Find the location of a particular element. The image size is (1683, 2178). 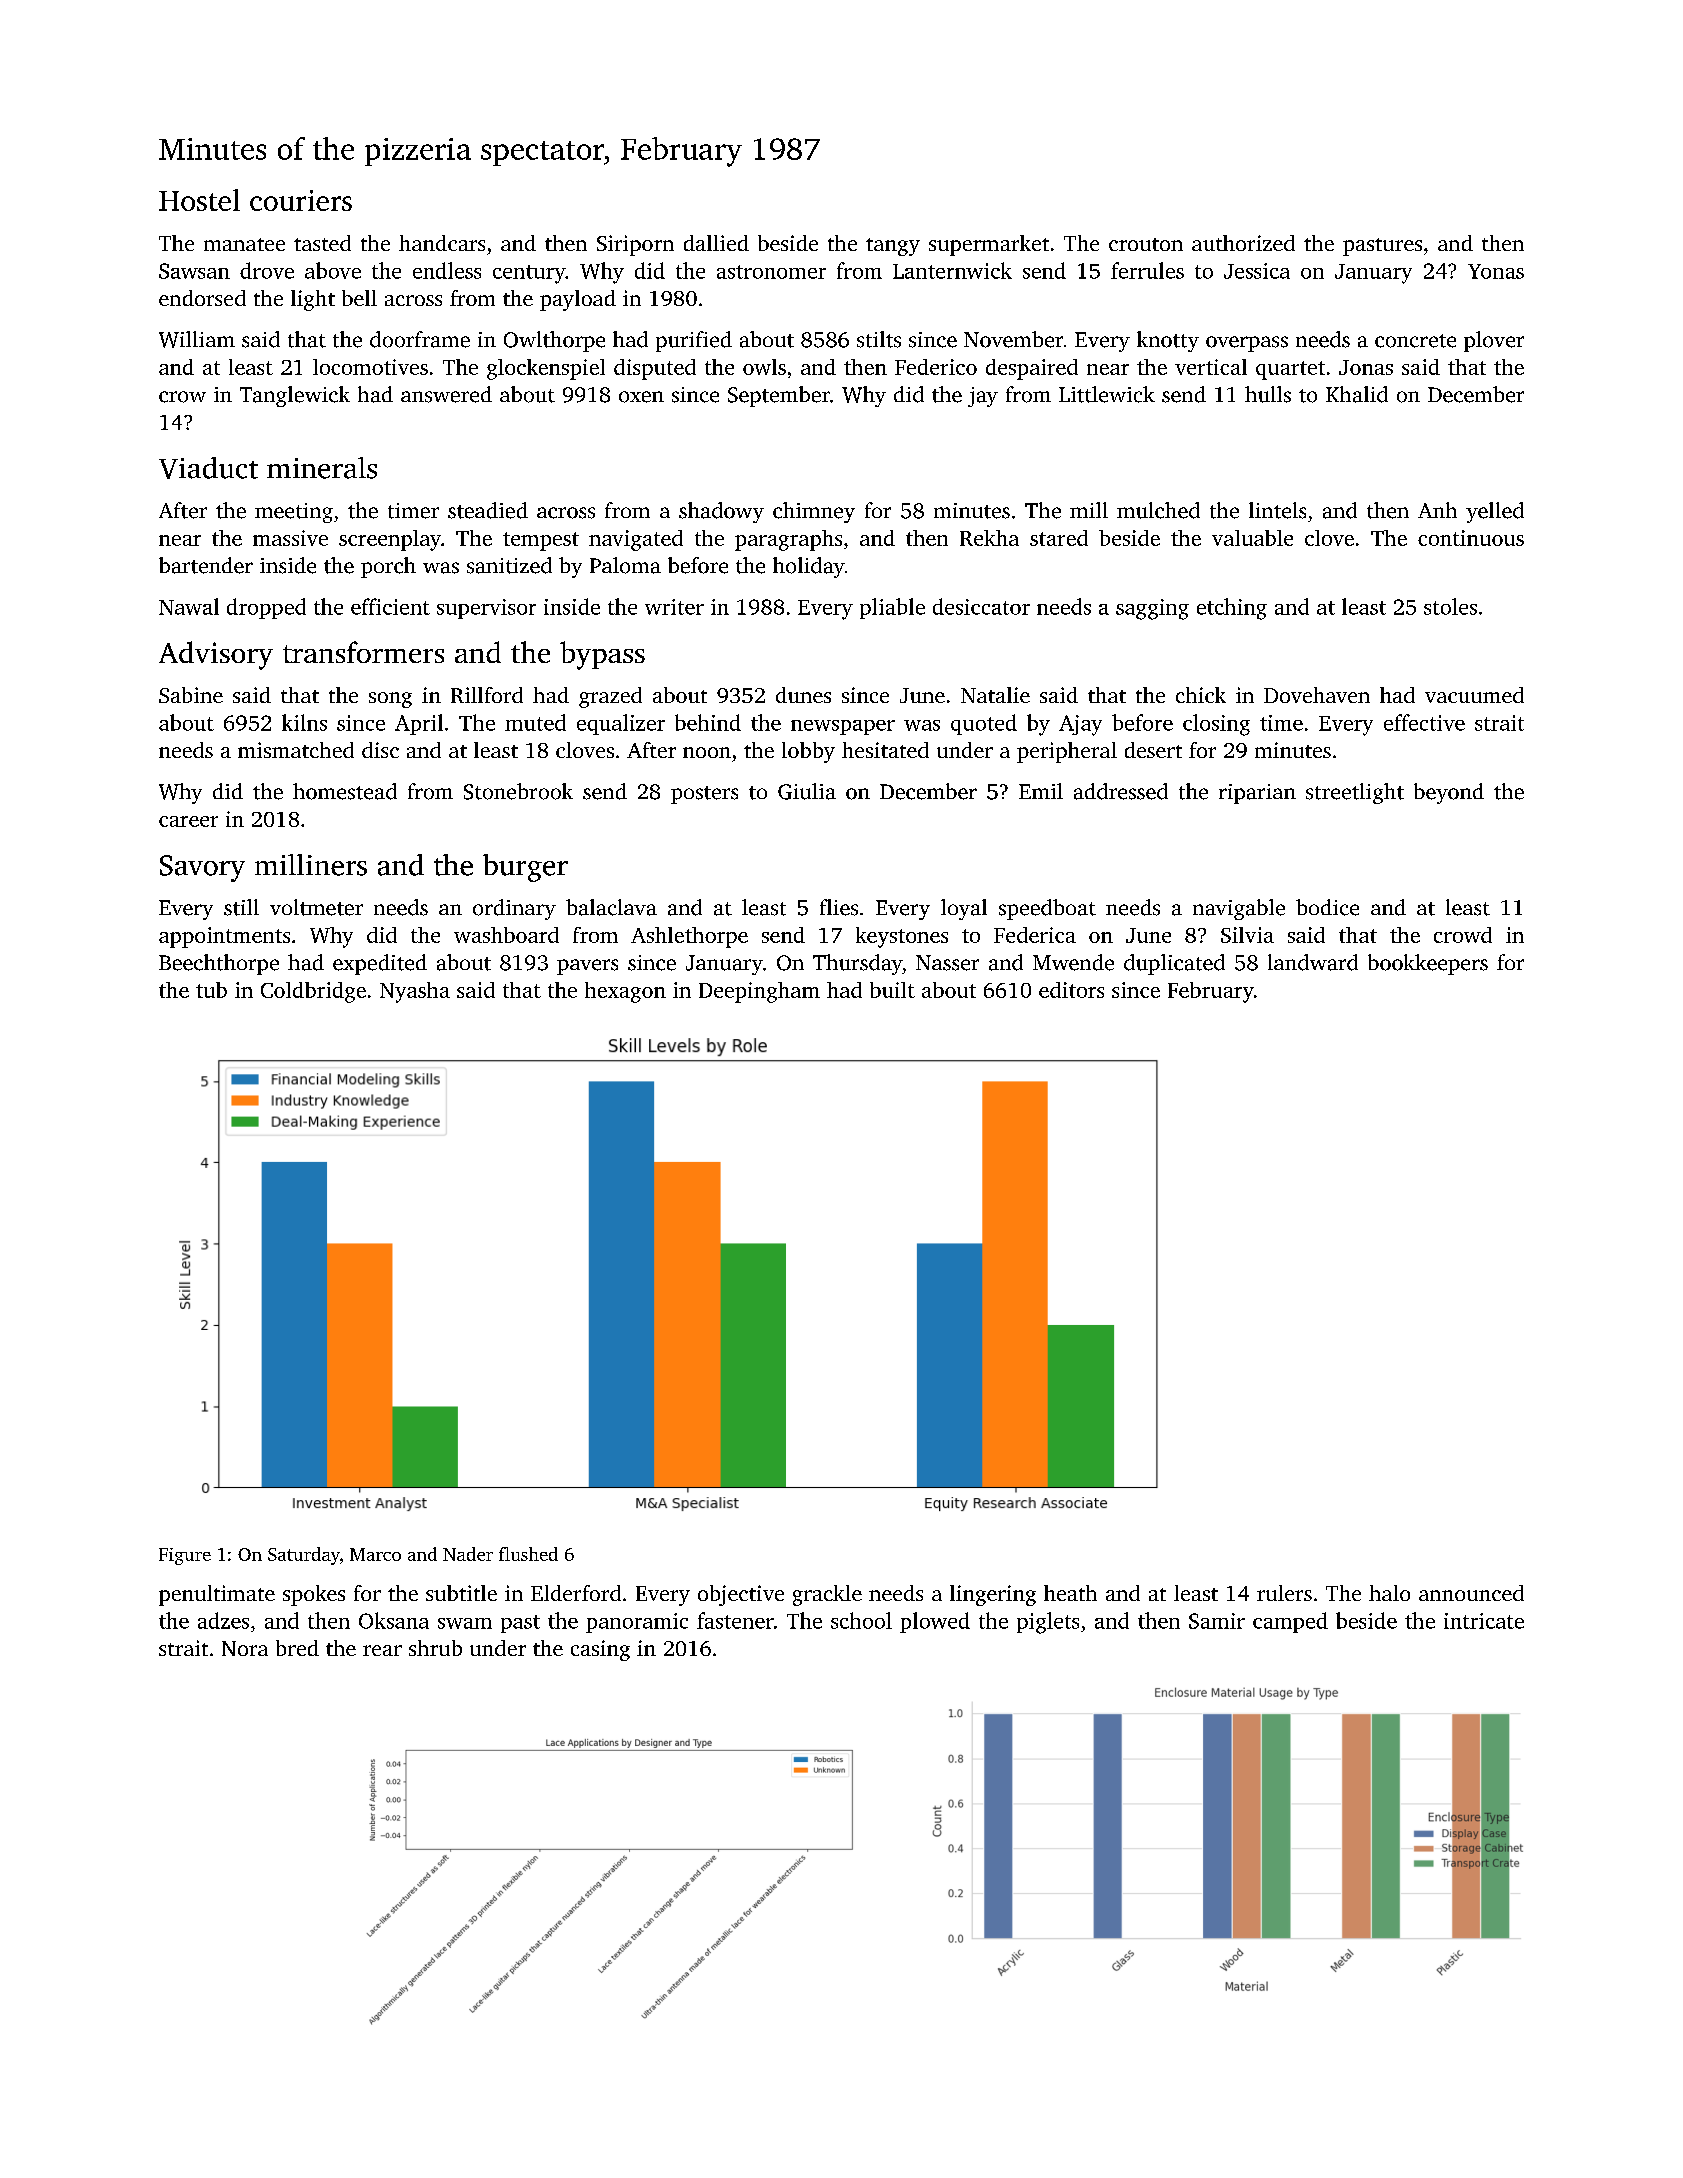

Hostel is located at coordinates (199, 200).
